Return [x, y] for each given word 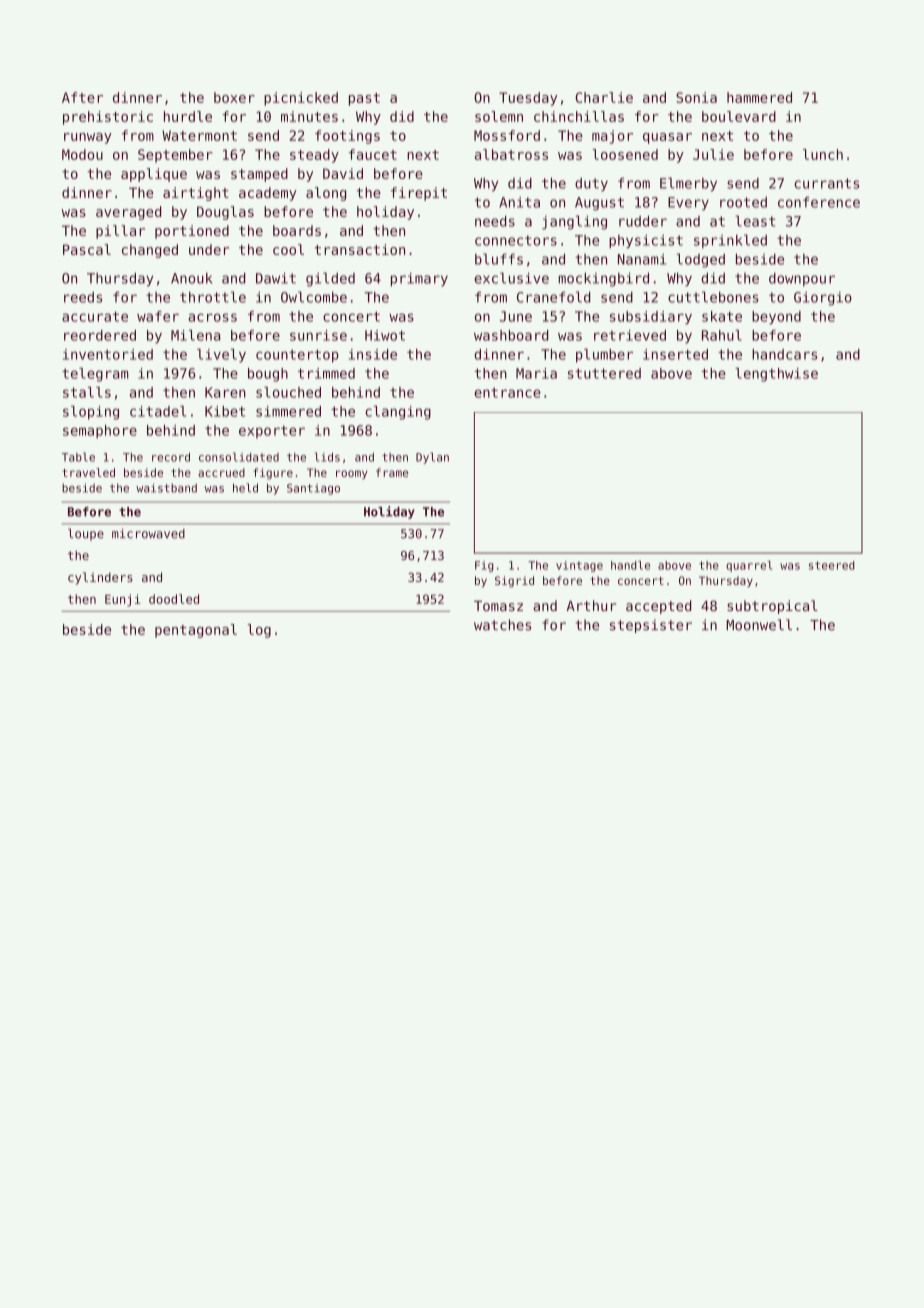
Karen [225, 392]
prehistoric [108, 118]
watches [502, 625]
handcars [784, 354]
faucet [373, 154]
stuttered [604, 373]
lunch [823, 154]
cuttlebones [713, 297]
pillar [120, 232]
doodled [174, 599]
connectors [516, 240]
